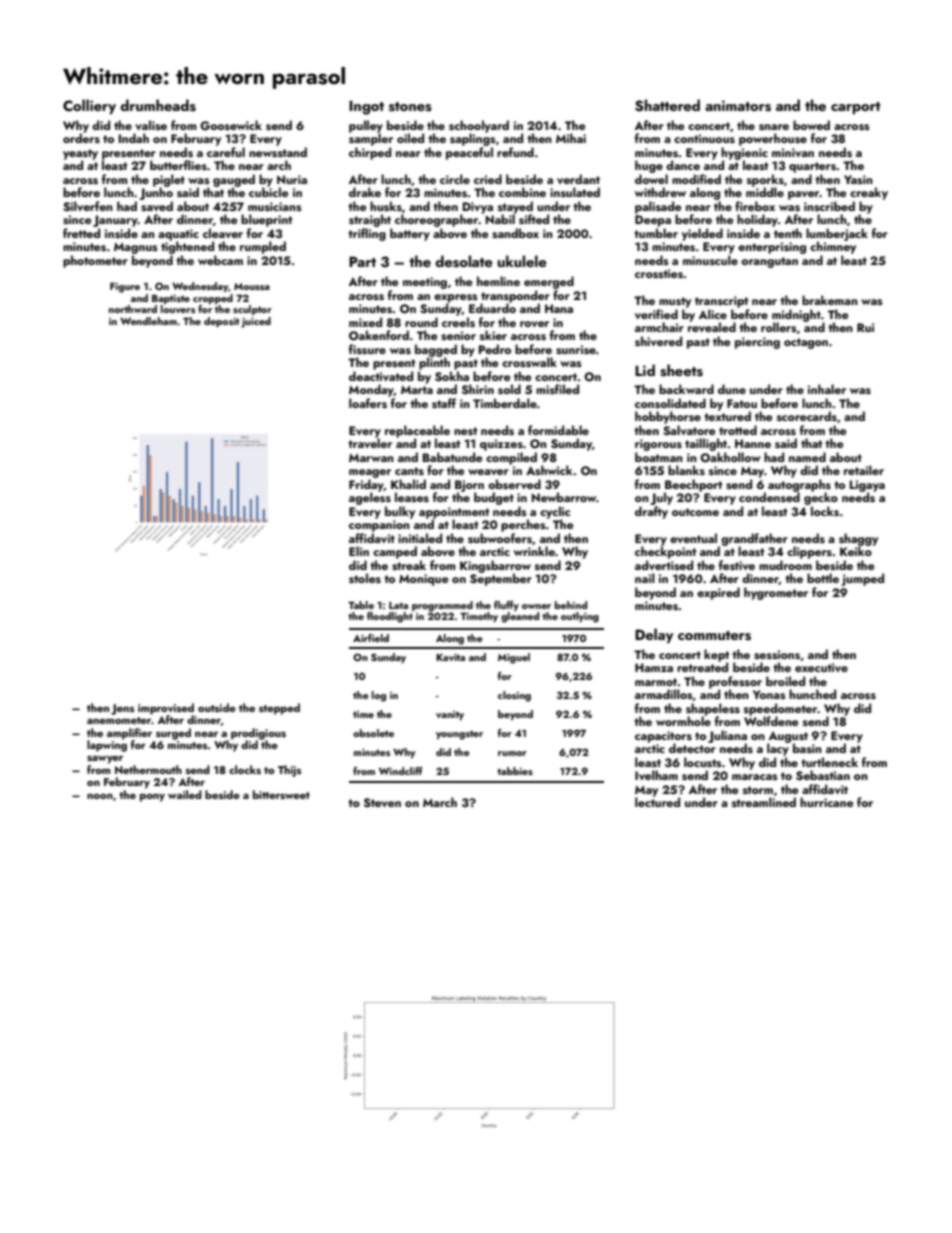 Image resolution: width=952 pixels, height=1233 pixels. Describe the element at coordinates (410, 107) in the page. I see `stones` at that location.
